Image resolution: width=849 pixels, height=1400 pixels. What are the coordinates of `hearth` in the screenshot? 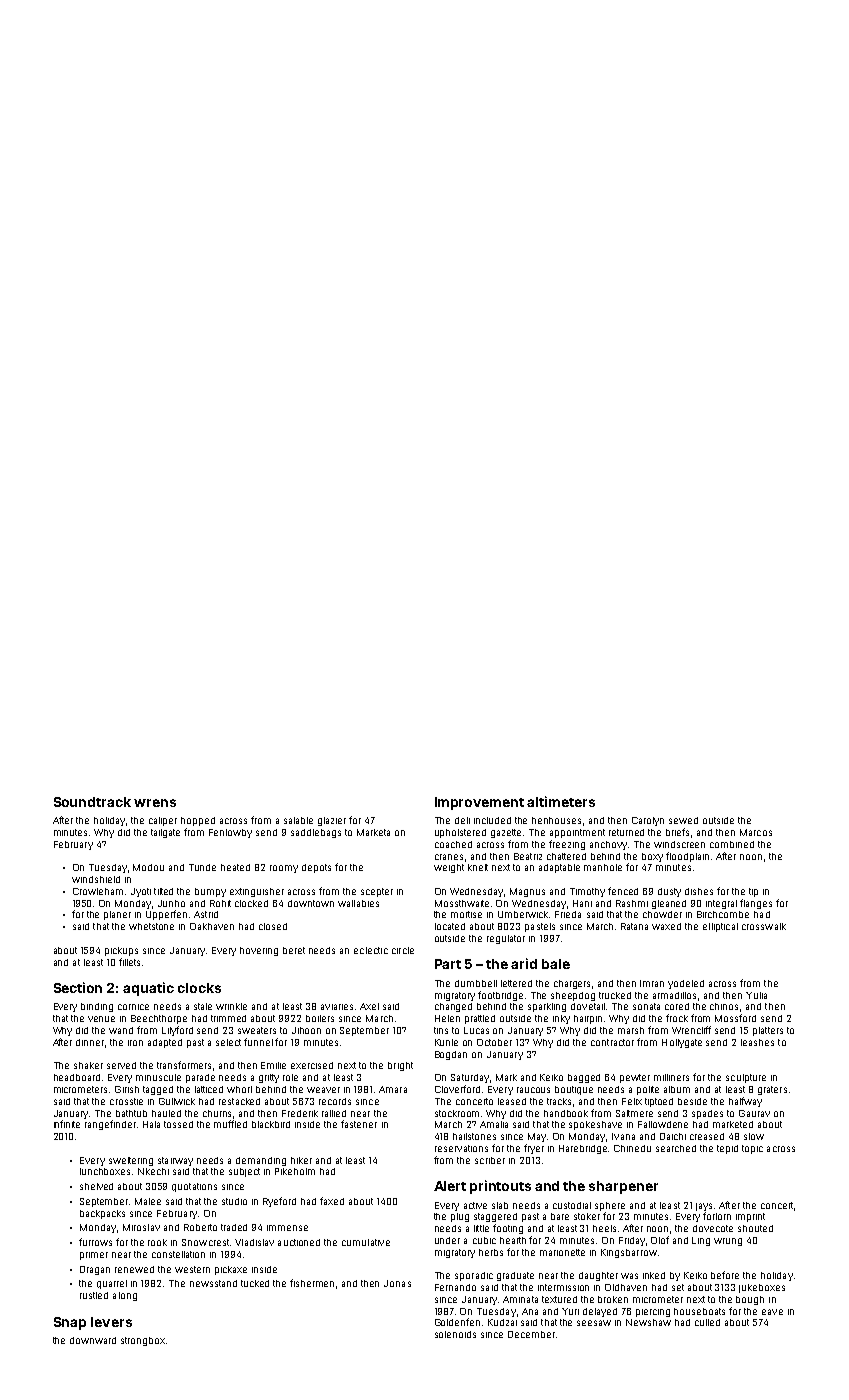 It's located at (513, 1240).
